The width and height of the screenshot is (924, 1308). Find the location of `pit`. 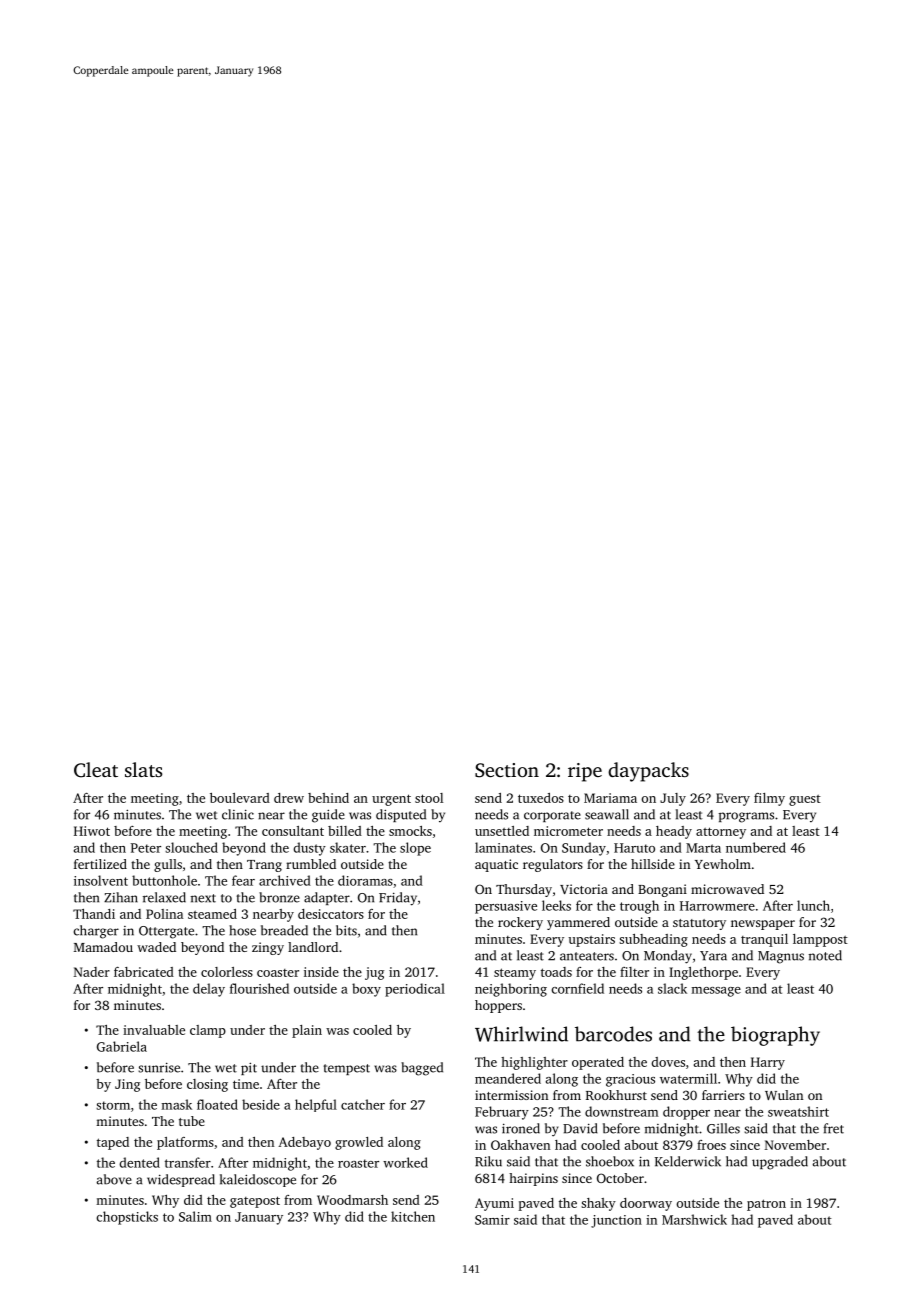

pit is located at coordinates (249, 1068).
